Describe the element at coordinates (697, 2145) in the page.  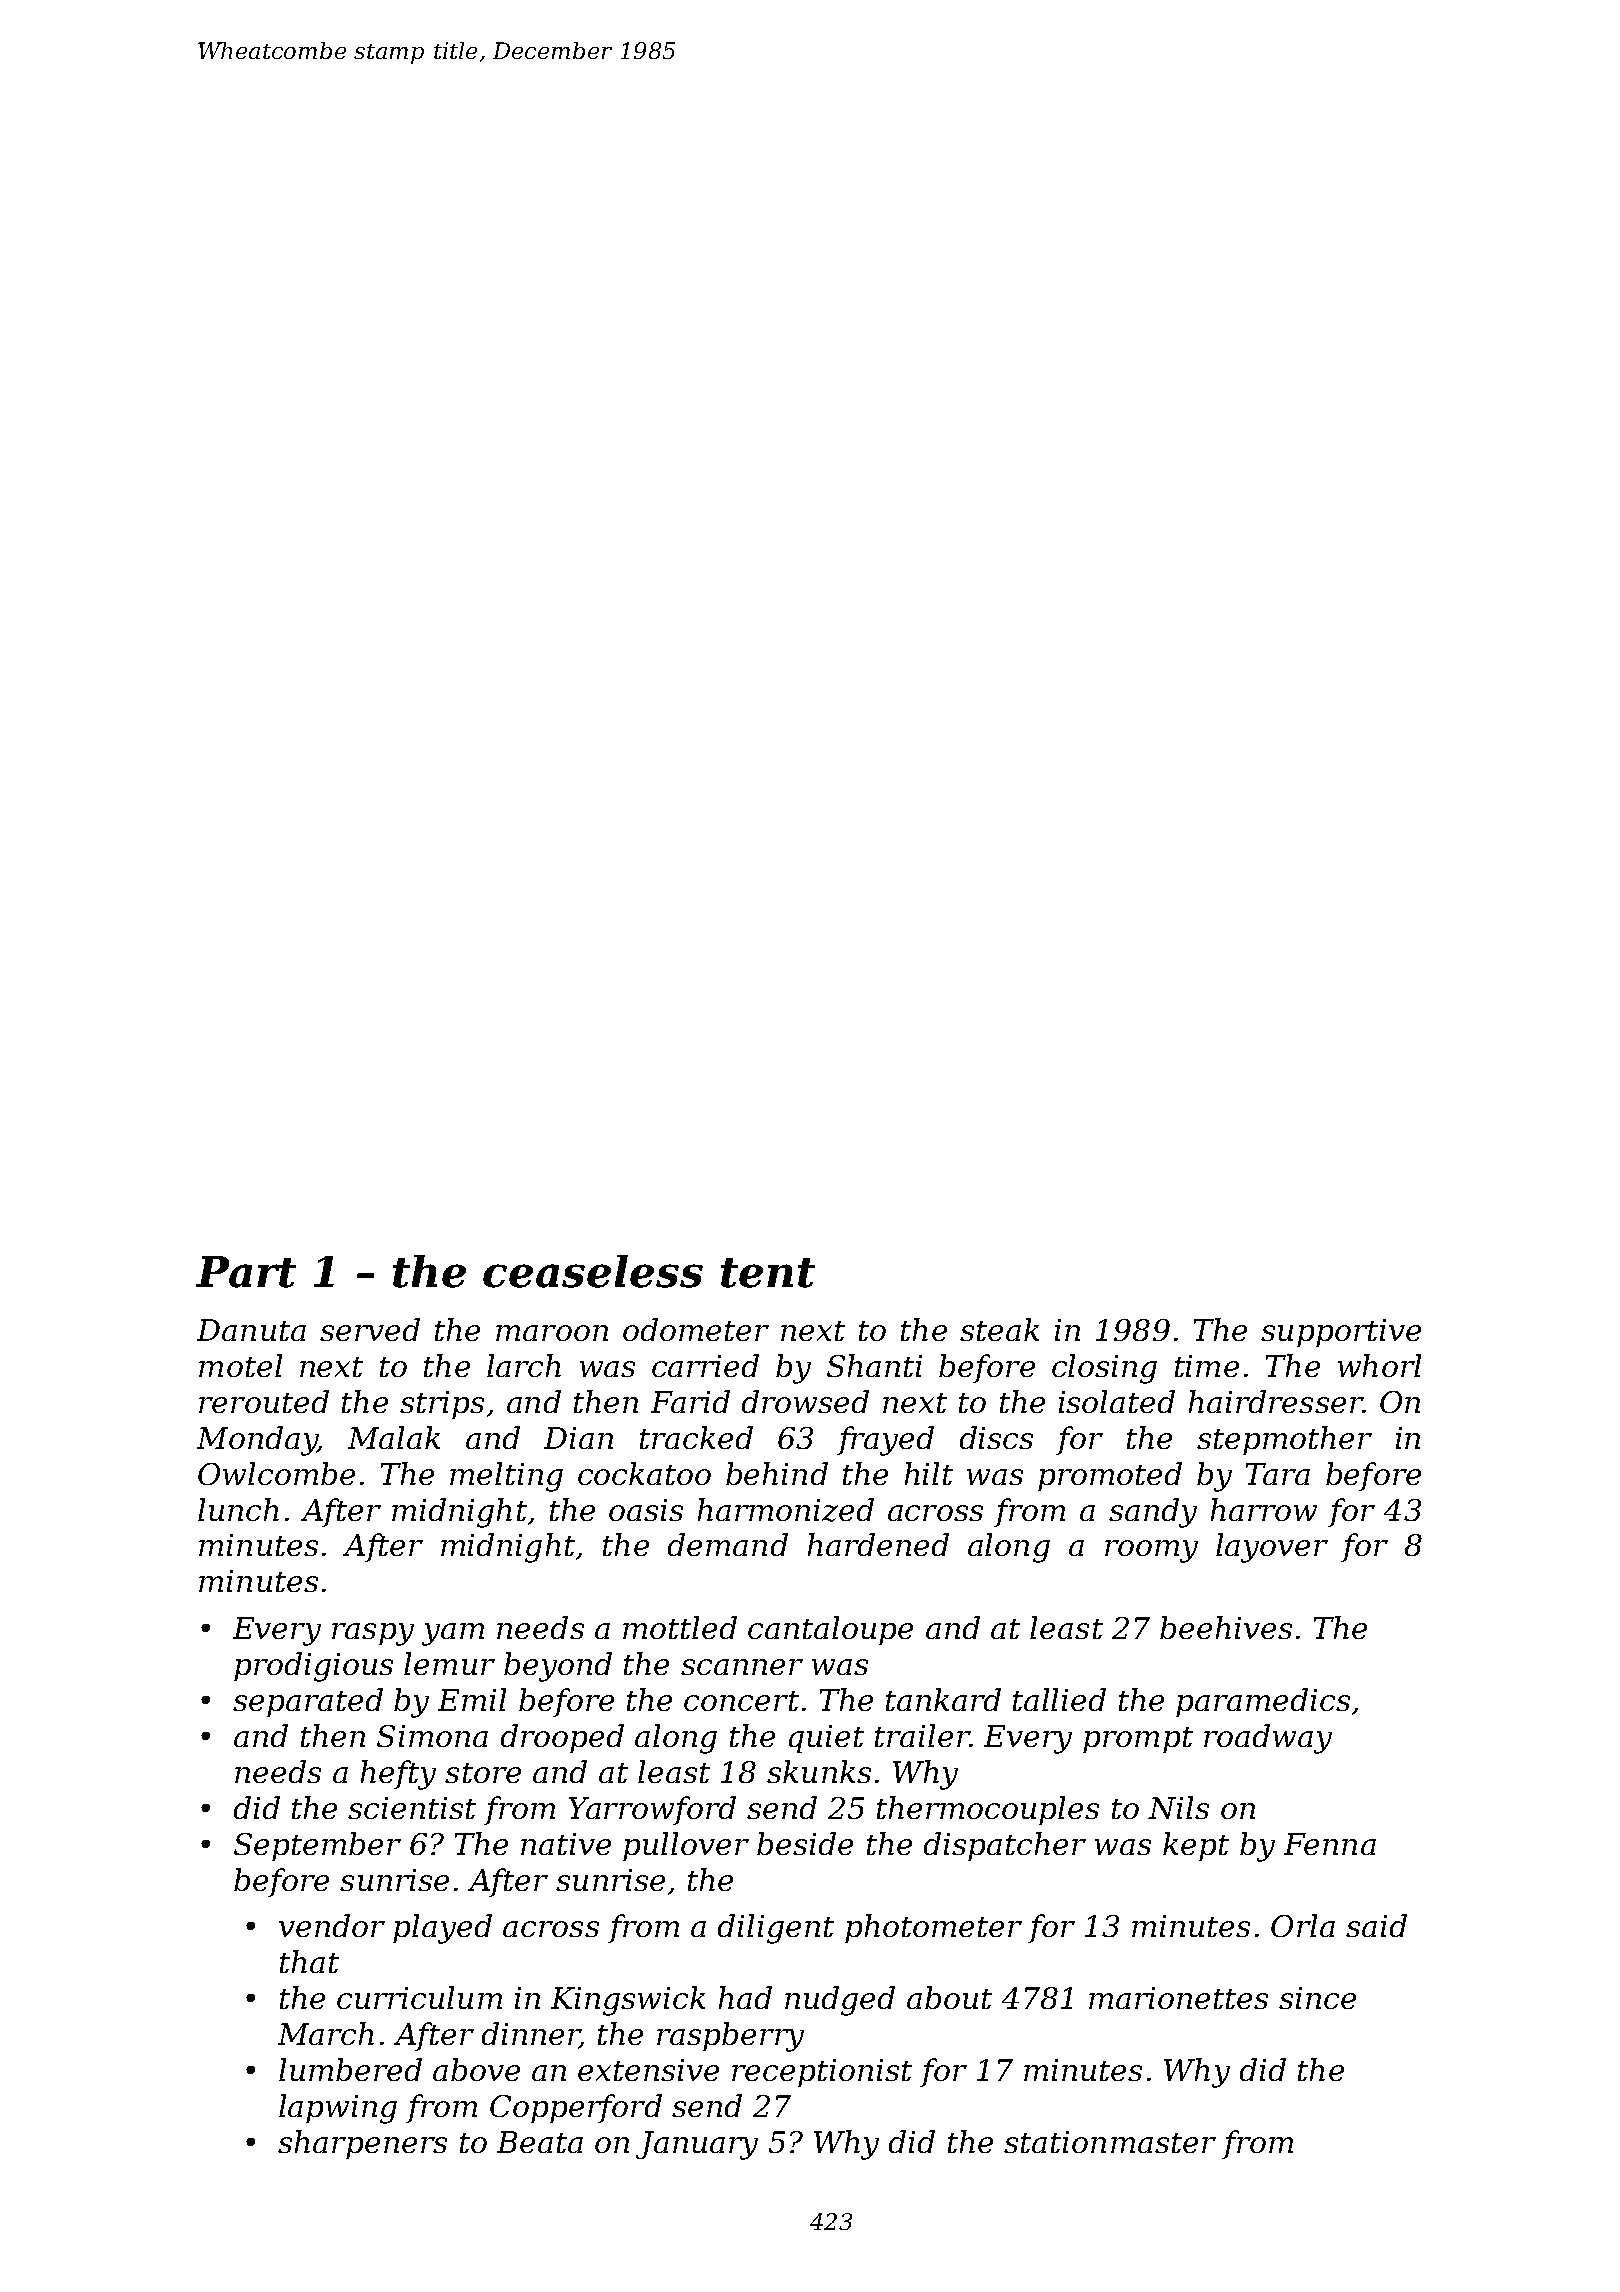
I see `January` at that location.
